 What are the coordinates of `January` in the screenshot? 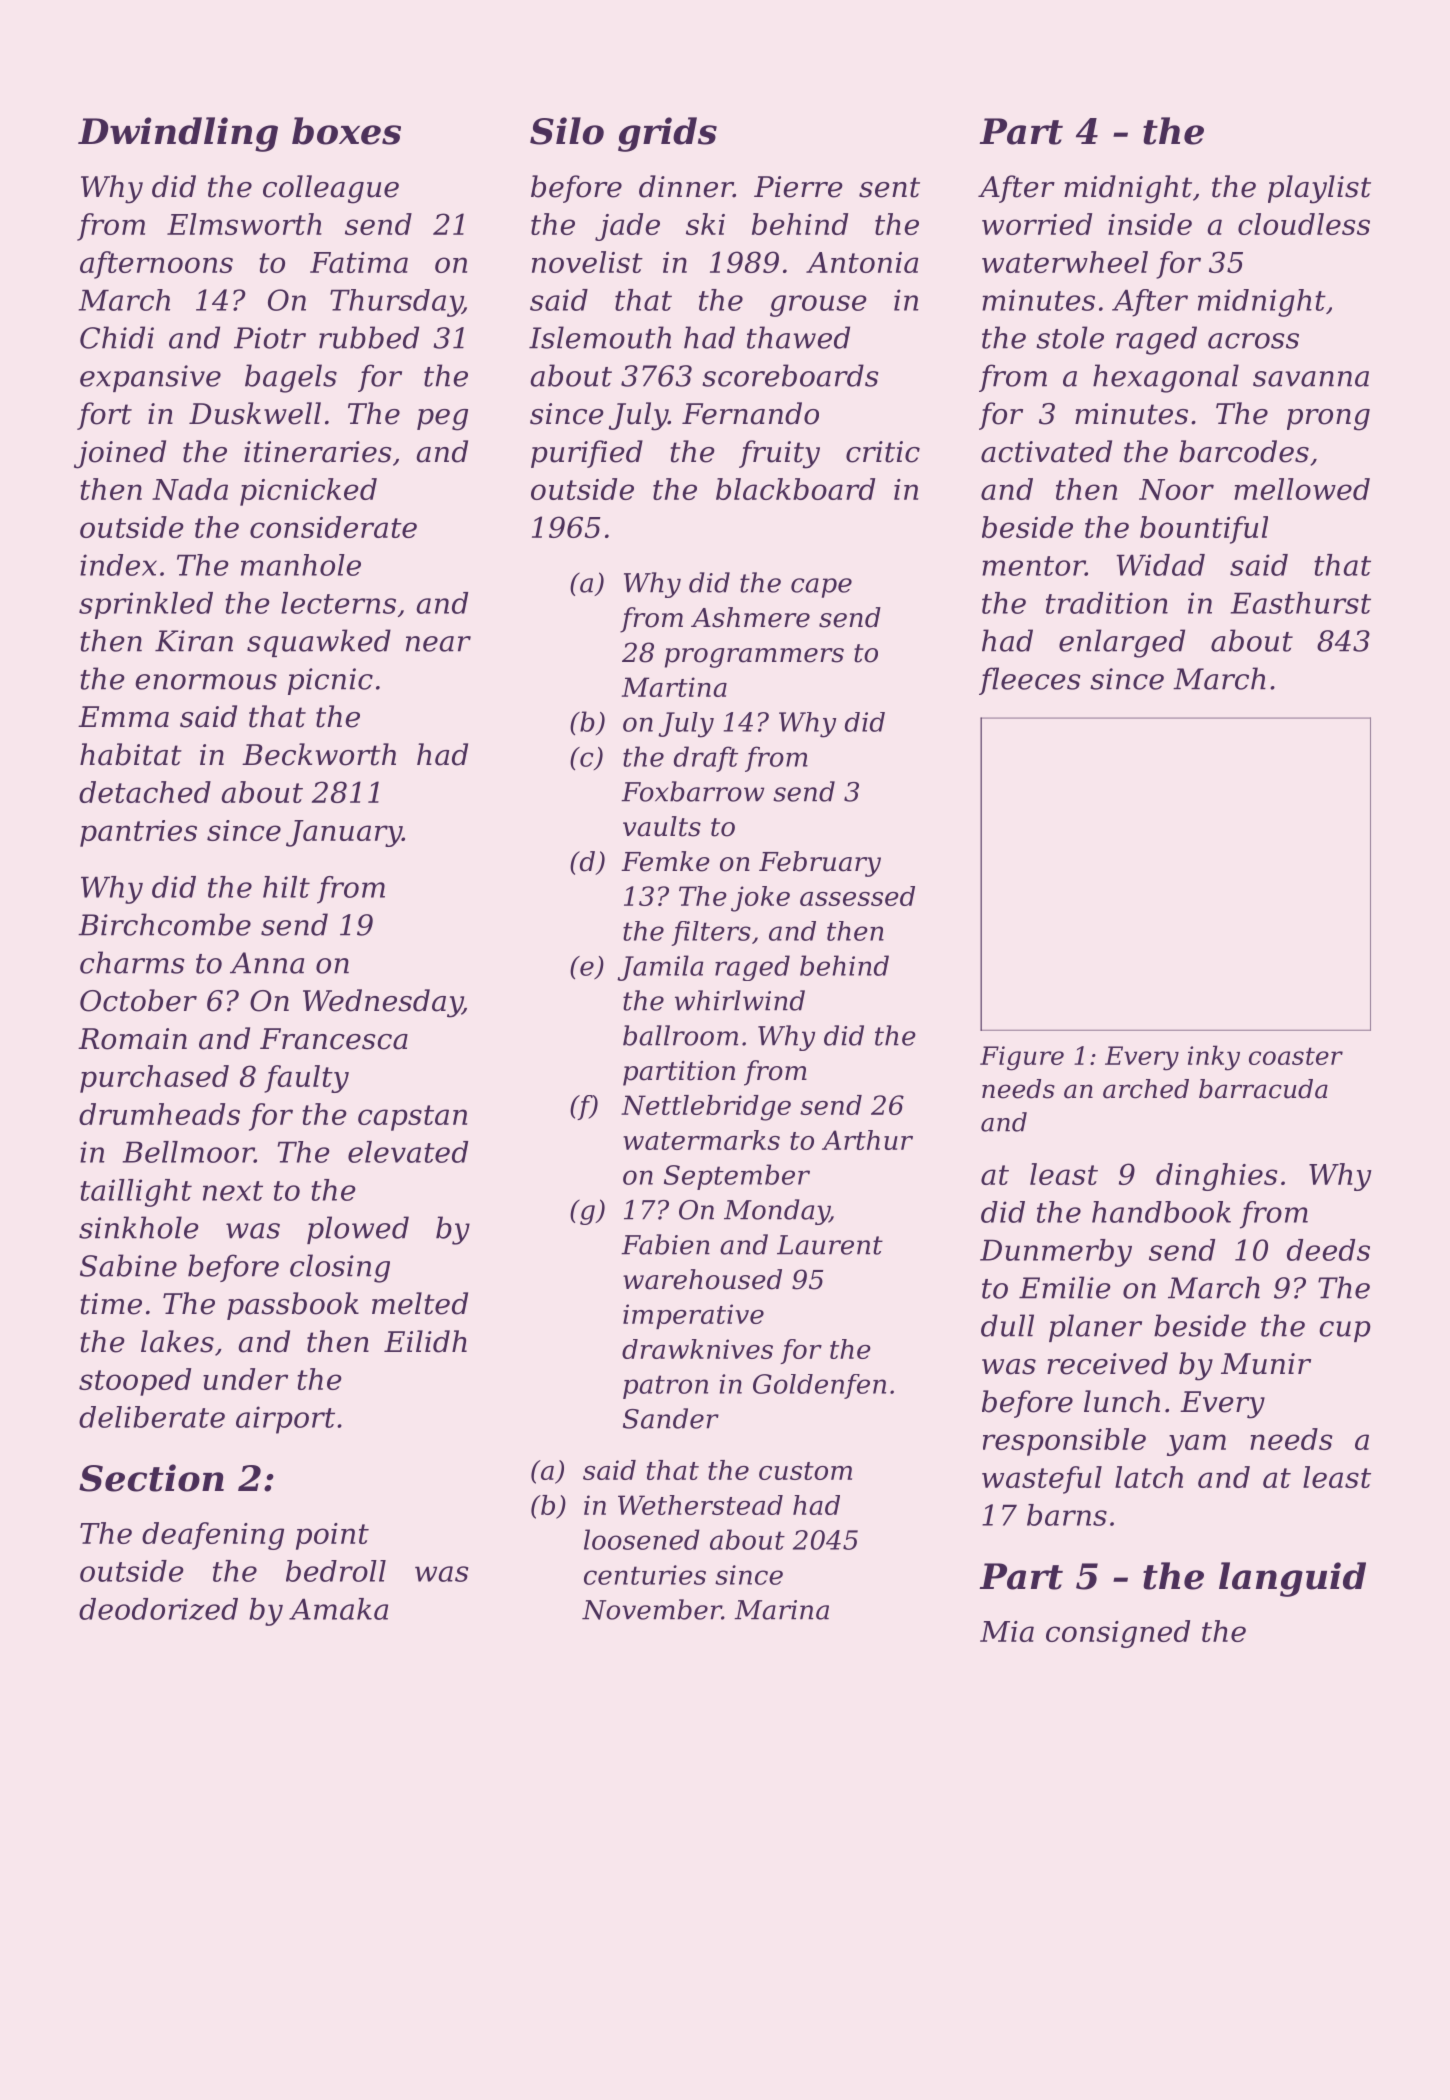 It's located at (344, 833).
